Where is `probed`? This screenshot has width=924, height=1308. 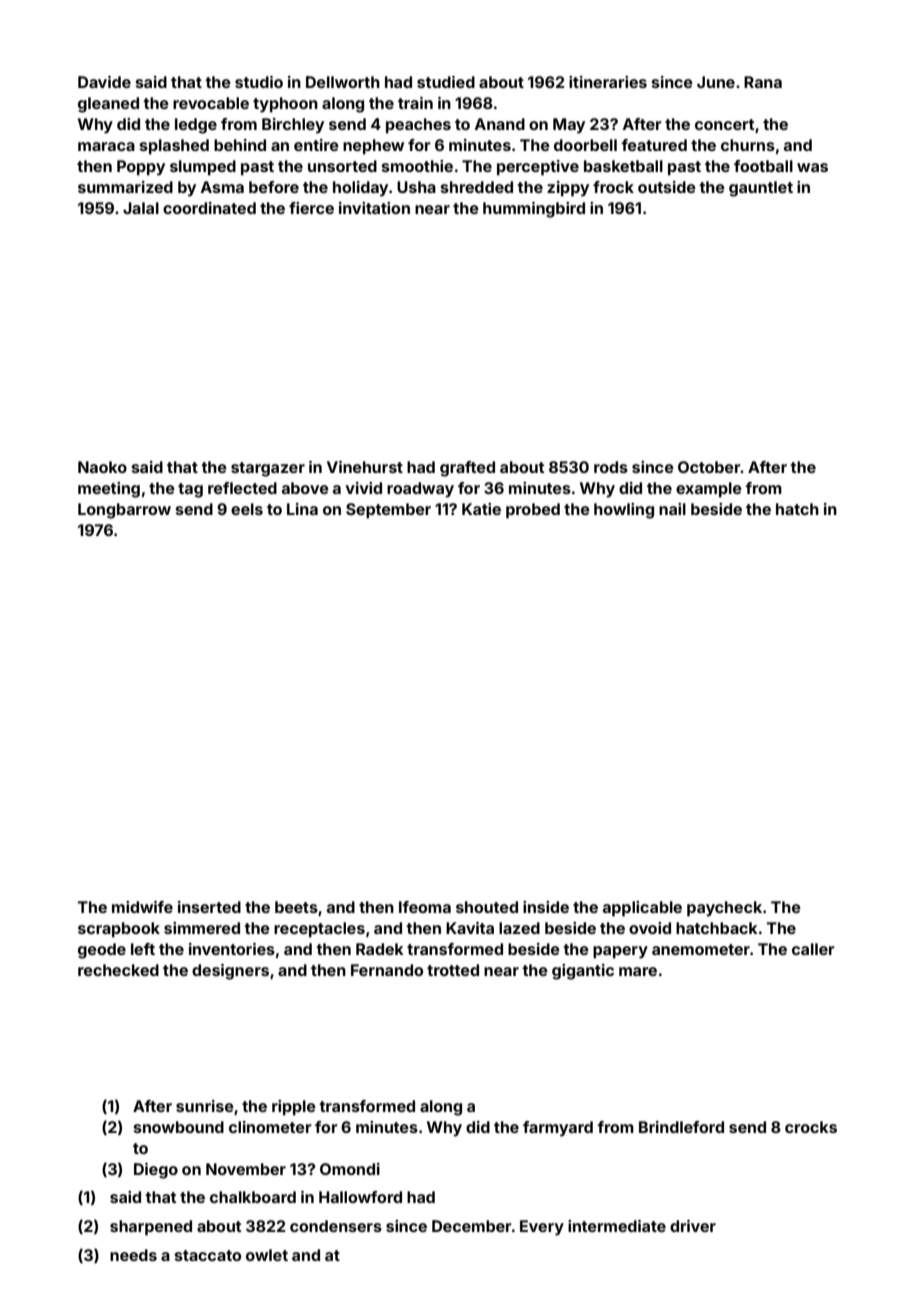
probed is located at coordinates (533, 511).
